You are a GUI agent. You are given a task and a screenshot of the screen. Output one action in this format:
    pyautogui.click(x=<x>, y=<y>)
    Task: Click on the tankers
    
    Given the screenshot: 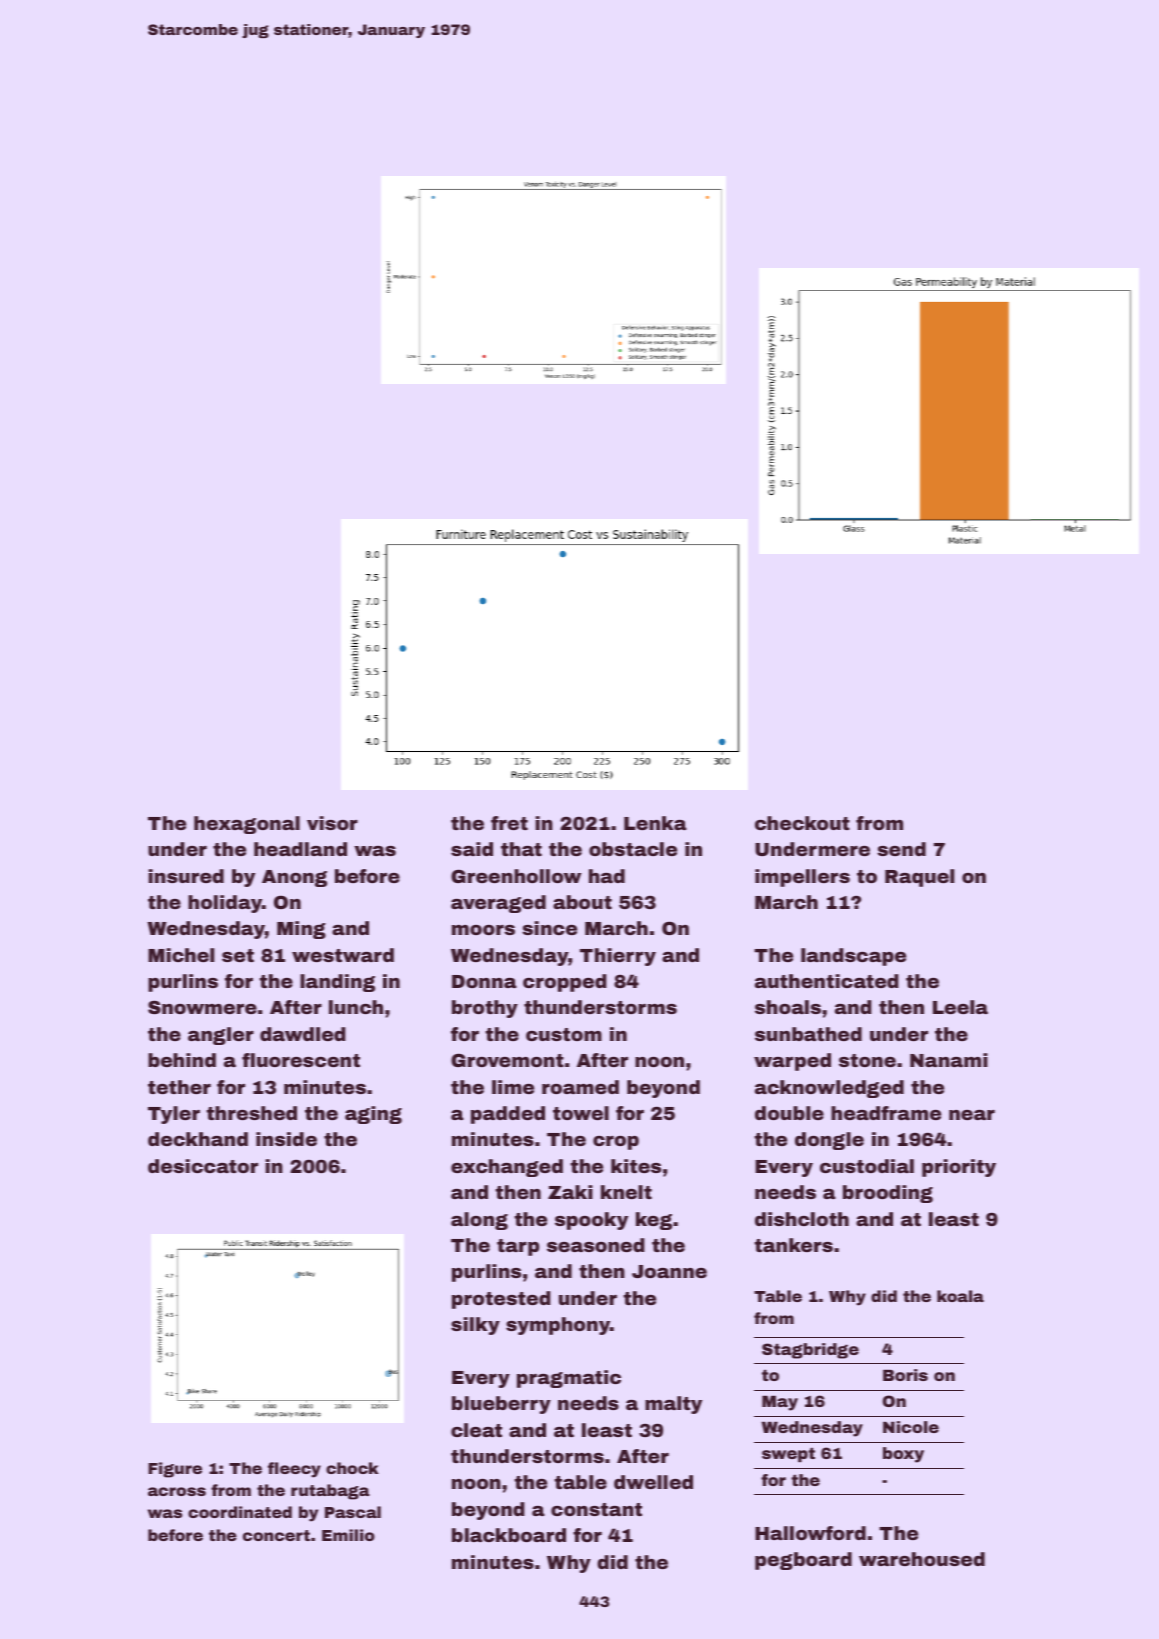 What is the action you would take?
    pyautogui.click(x=794, y=1245)
